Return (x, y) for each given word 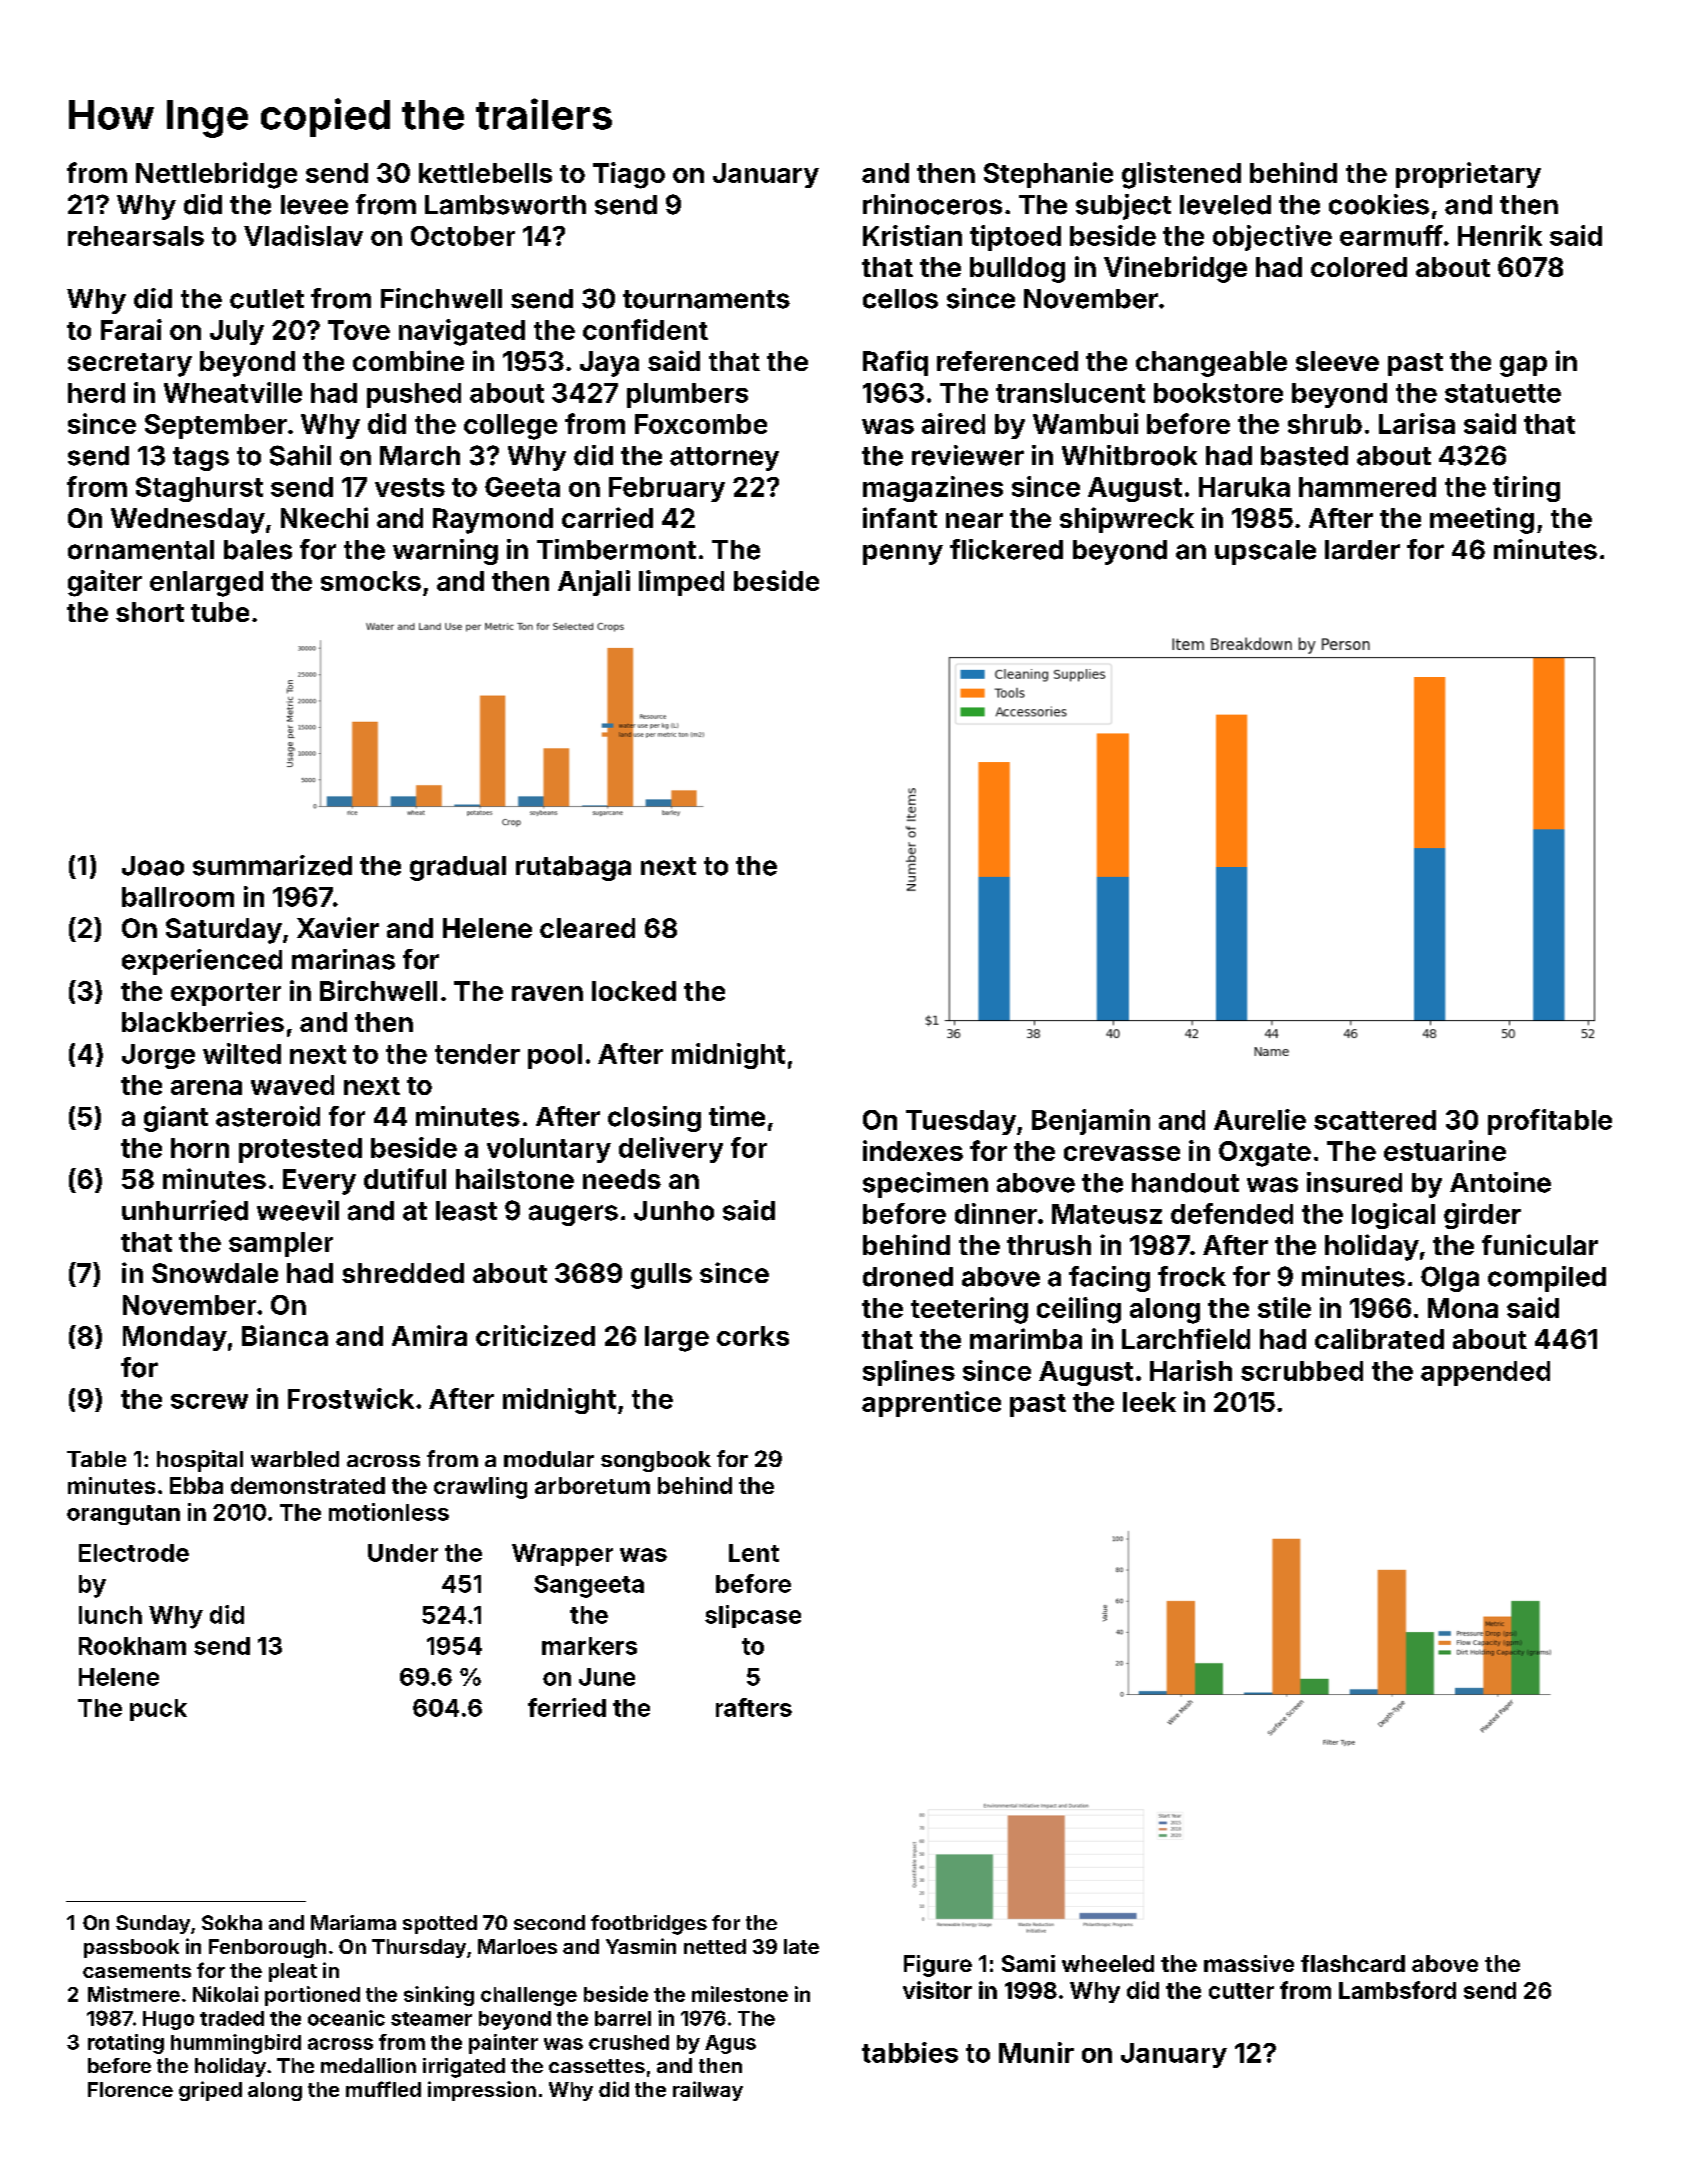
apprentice (931, 1404)
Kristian (912, 235)
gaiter (105, 583)
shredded (403, 1273)
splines (909, 1373)
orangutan (123, 1515)
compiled (1547, 1279)
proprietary (1468, 175)
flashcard (1353, 1963)
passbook (131, 1948)
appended (1485, 1373)
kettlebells (485, 173)
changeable (1211, 364)
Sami (1028, 1963)
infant (900, 517)
